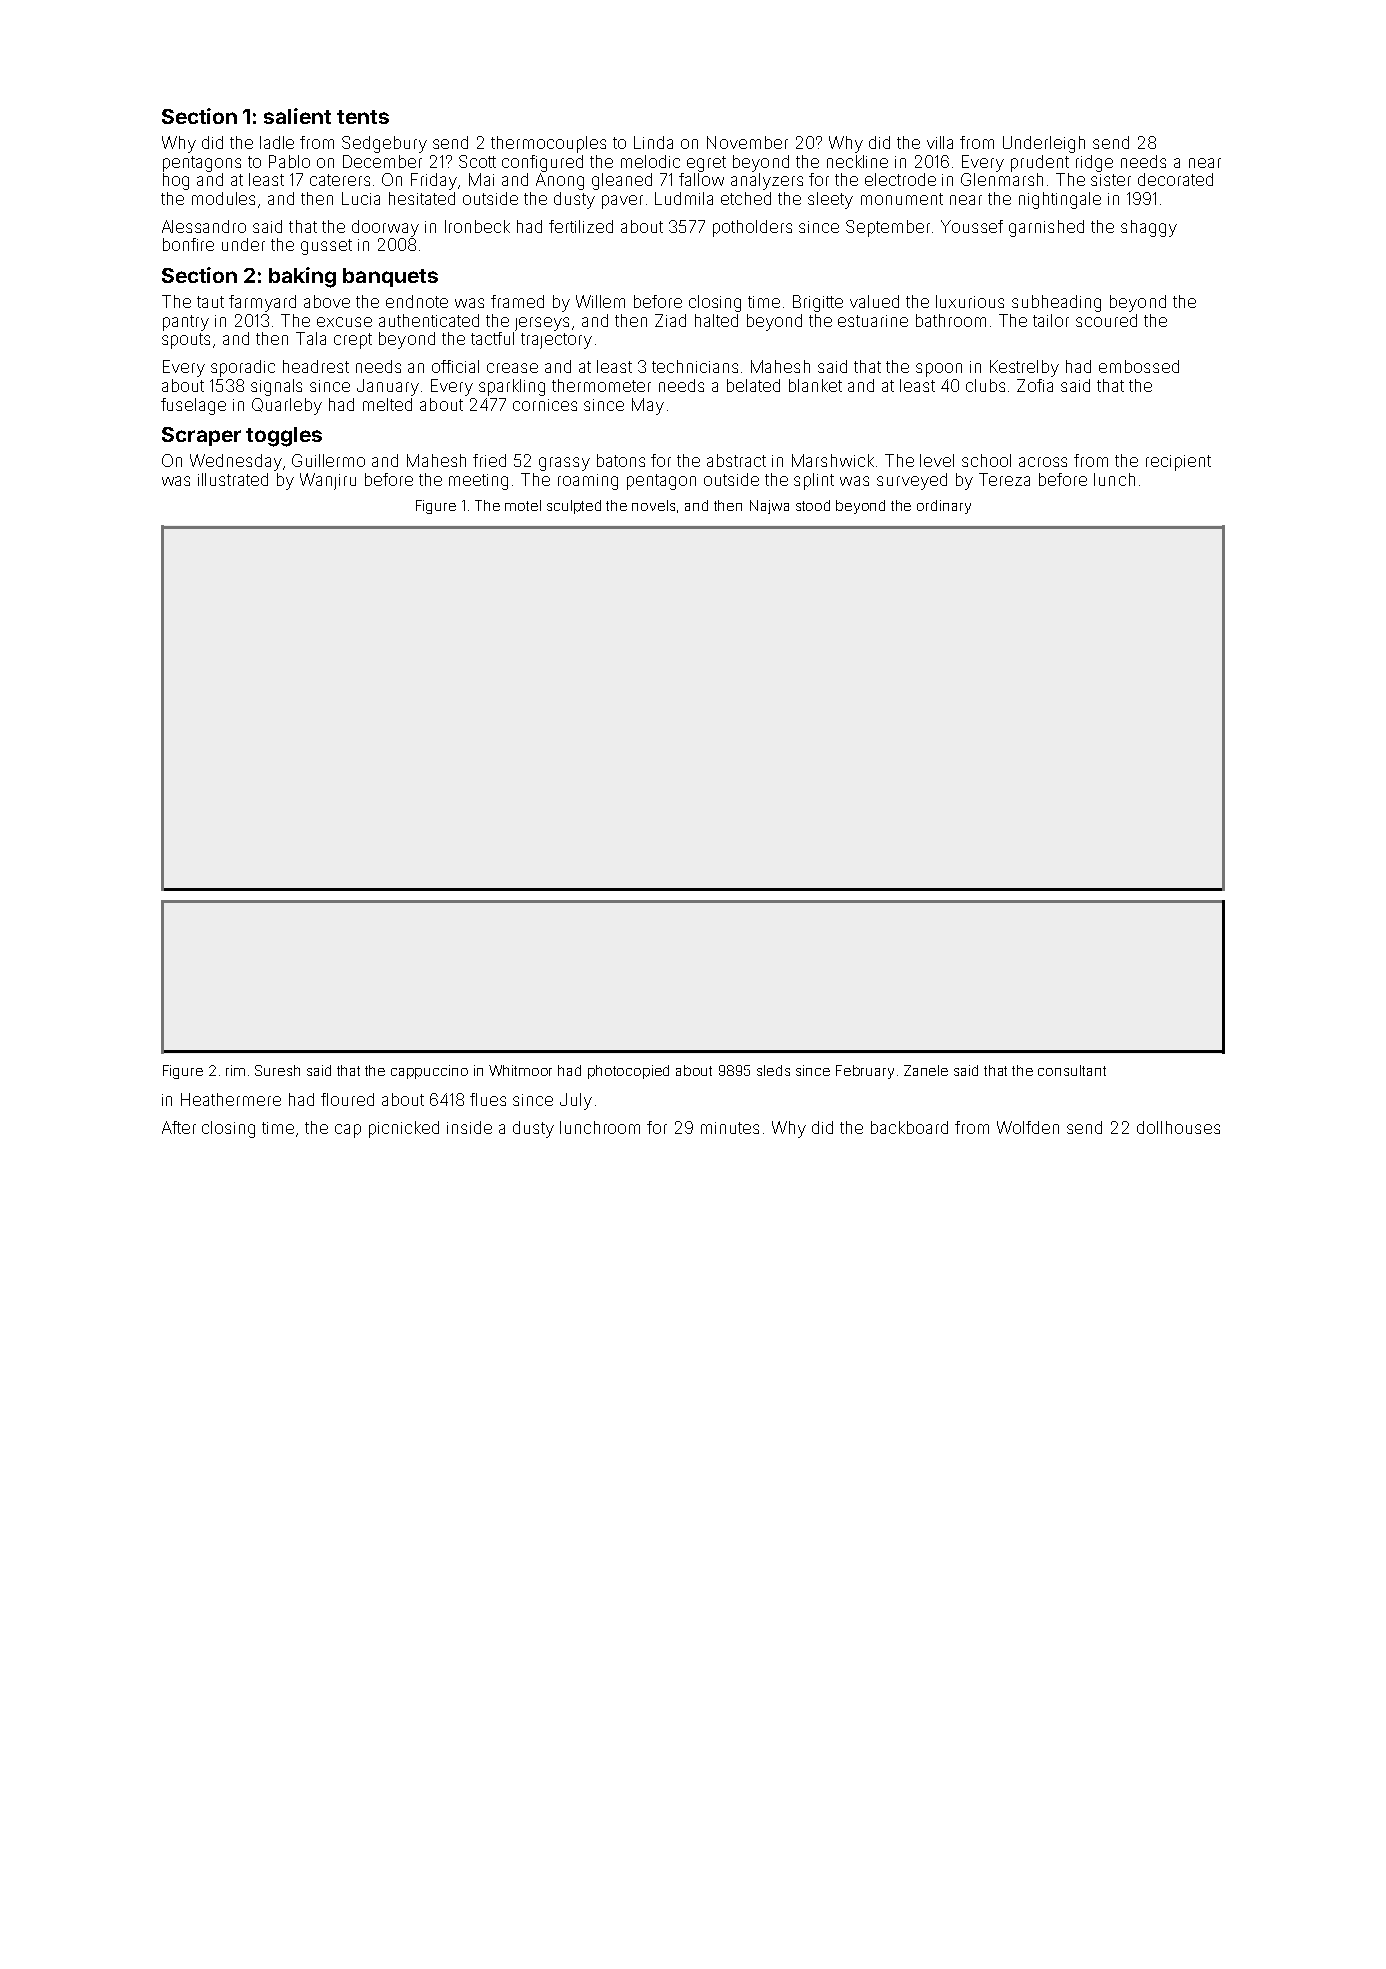 The width and height of the screenshot is (1386, 1969). I want to click on salient, so click(297, 116).
